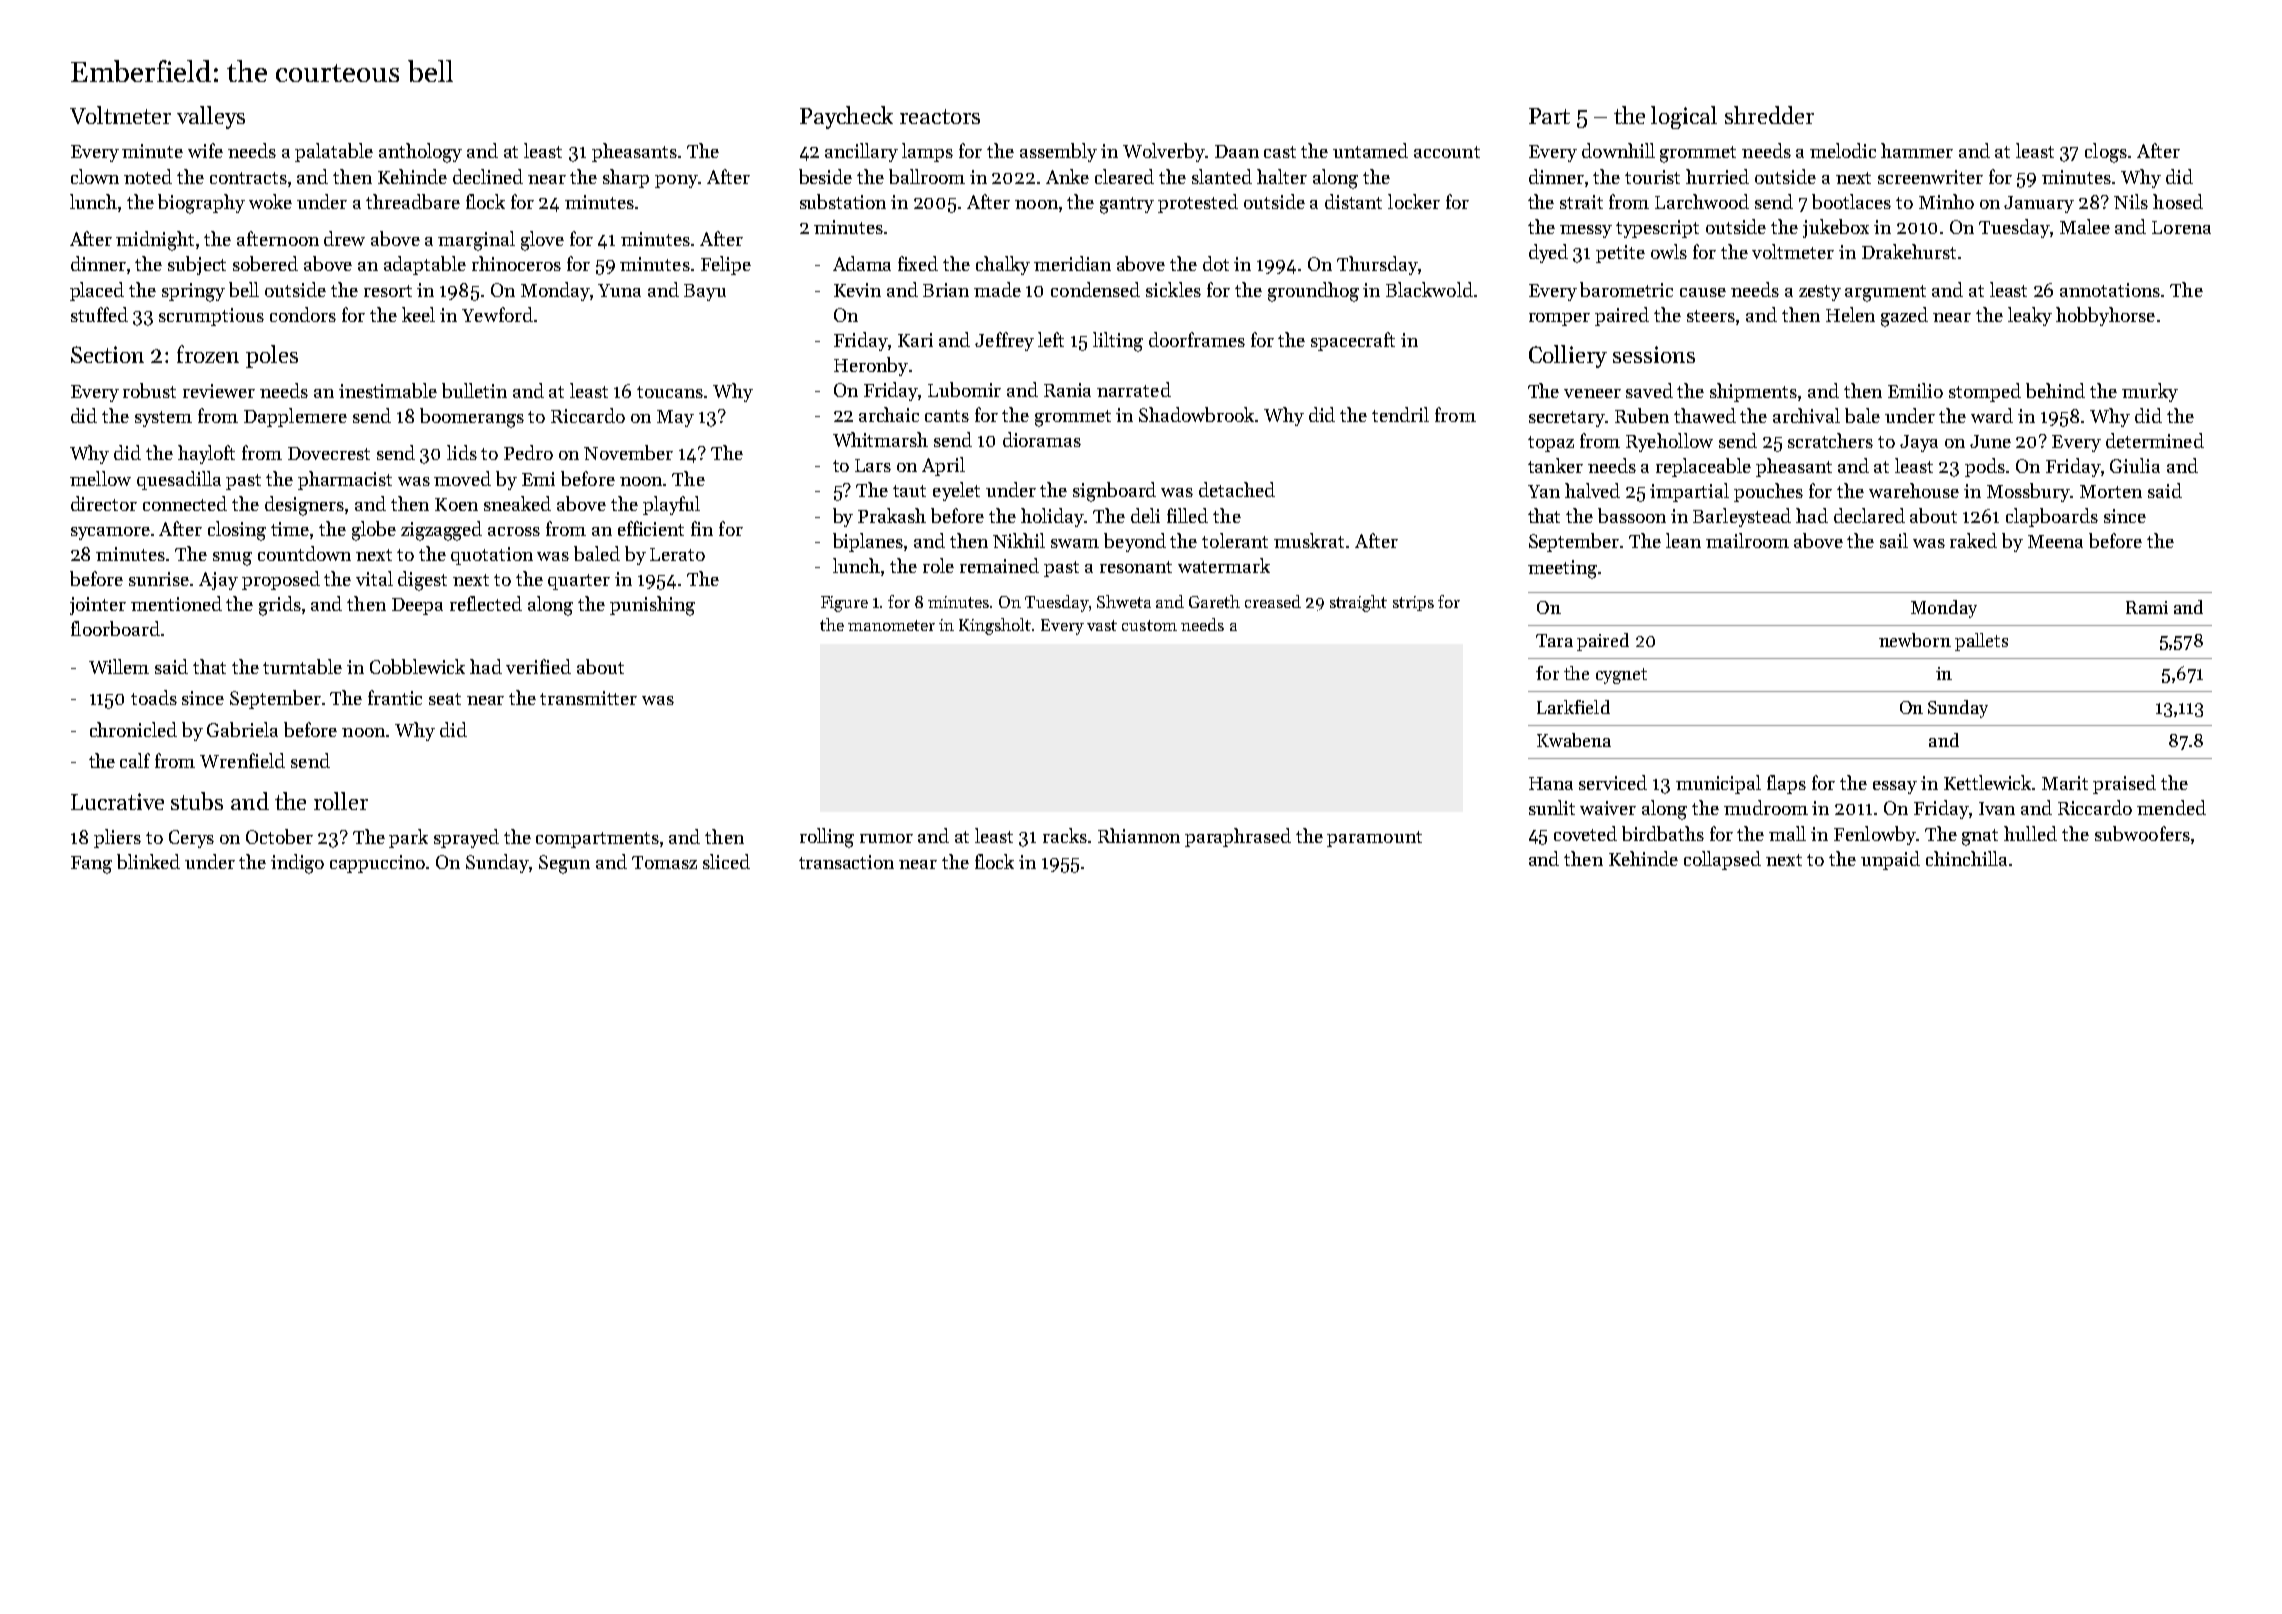 The width and height of the image is (2282, 1614). I want to click on praised, so click(2124, 784).
